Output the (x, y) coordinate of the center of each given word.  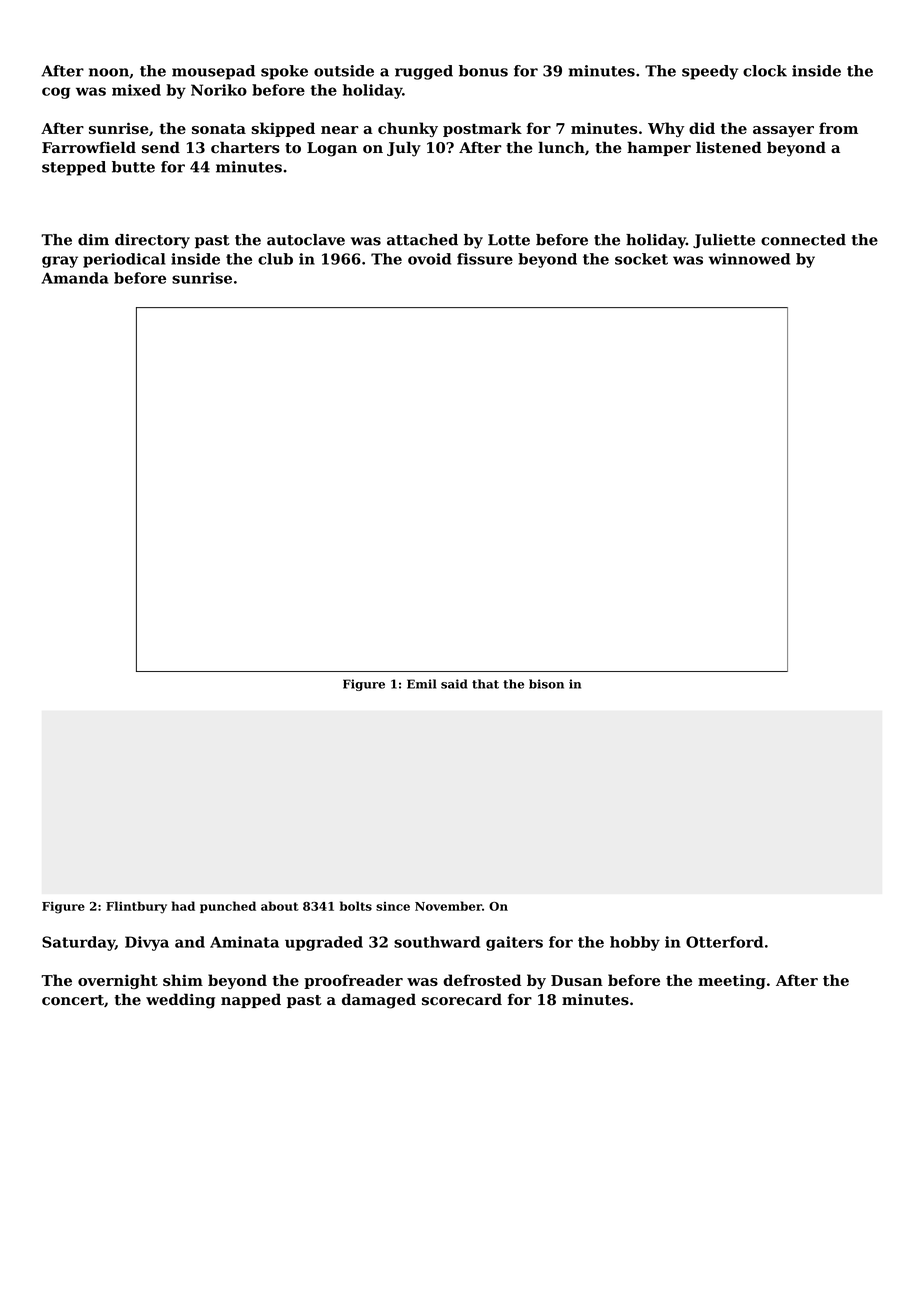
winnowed (749, 259)
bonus (483, 71)
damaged (379, 1001)
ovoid (429, 259)
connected (803, 240)
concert (73, 1000)
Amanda (75, 278)
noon (109, 72)
